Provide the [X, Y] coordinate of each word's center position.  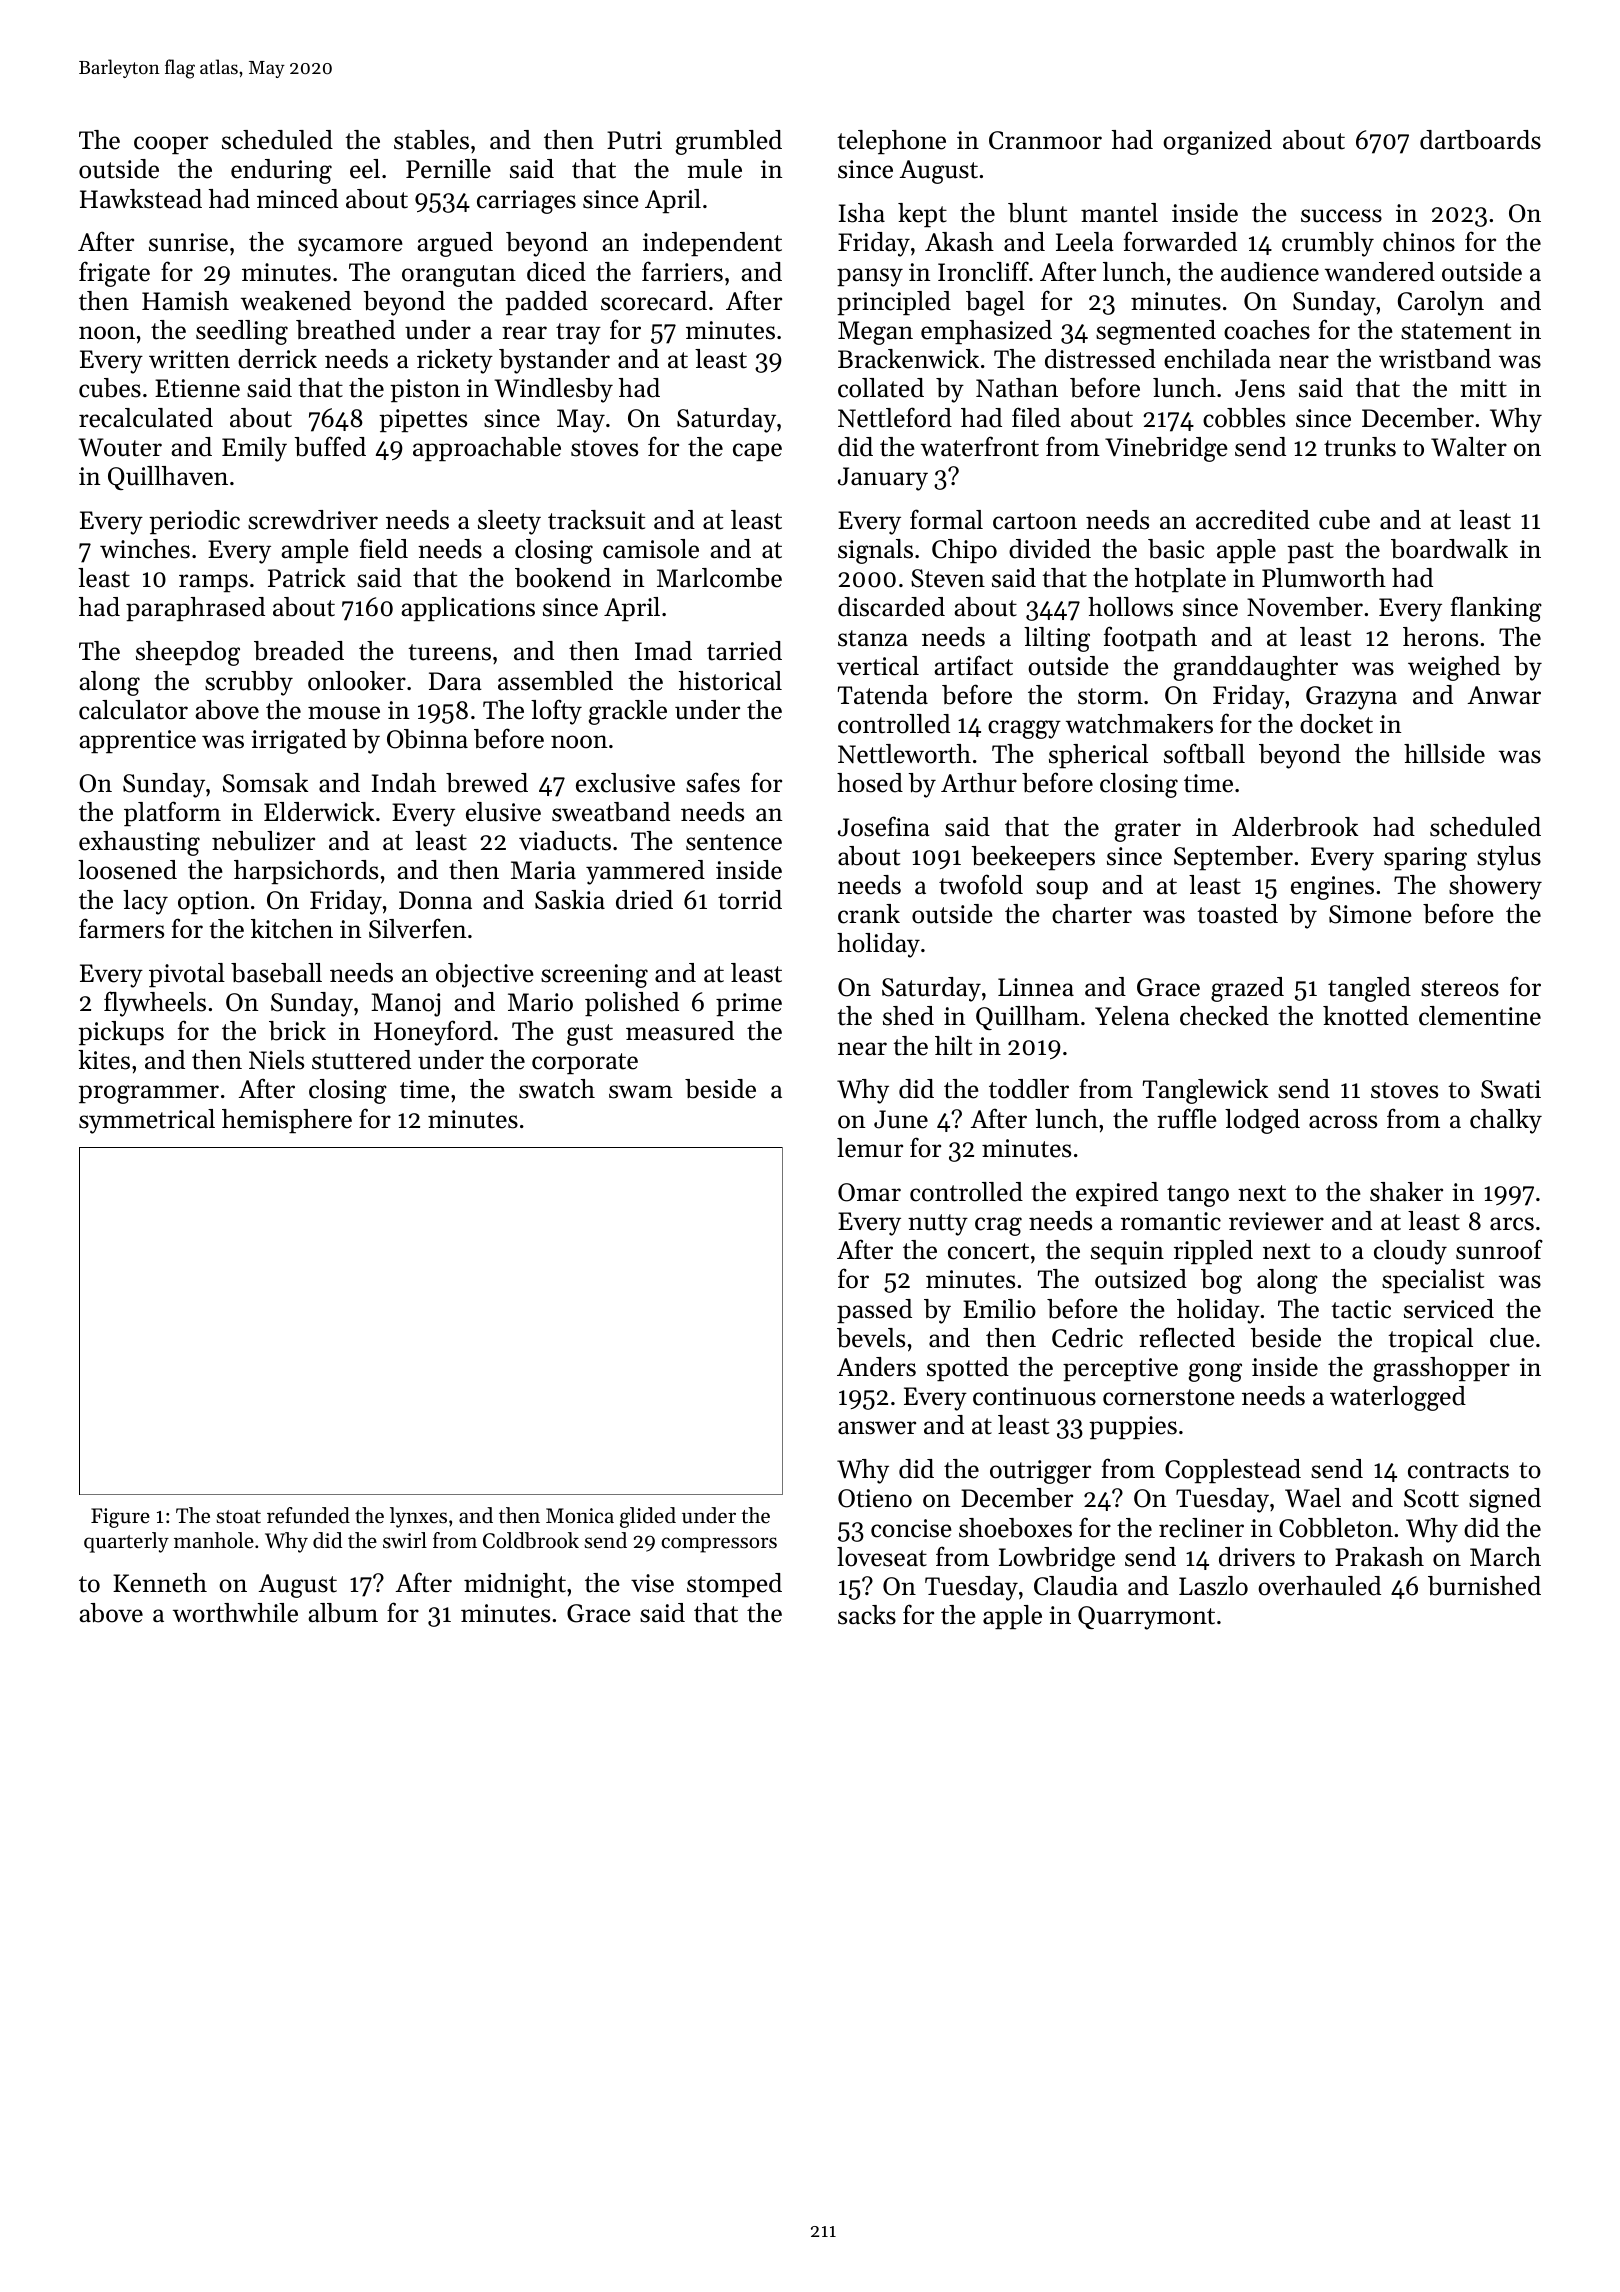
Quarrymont [1146, 1618]
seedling [242, 332]
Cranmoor [1045, 140]
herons [1440, 637]
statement [1456, 331]
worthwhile [235, 1613]
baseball [276, 973]
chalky [1506, 1121]
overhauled [1319, 1586]
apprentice [138, 741]
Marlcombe [719, 578]
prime [749, 1004]
